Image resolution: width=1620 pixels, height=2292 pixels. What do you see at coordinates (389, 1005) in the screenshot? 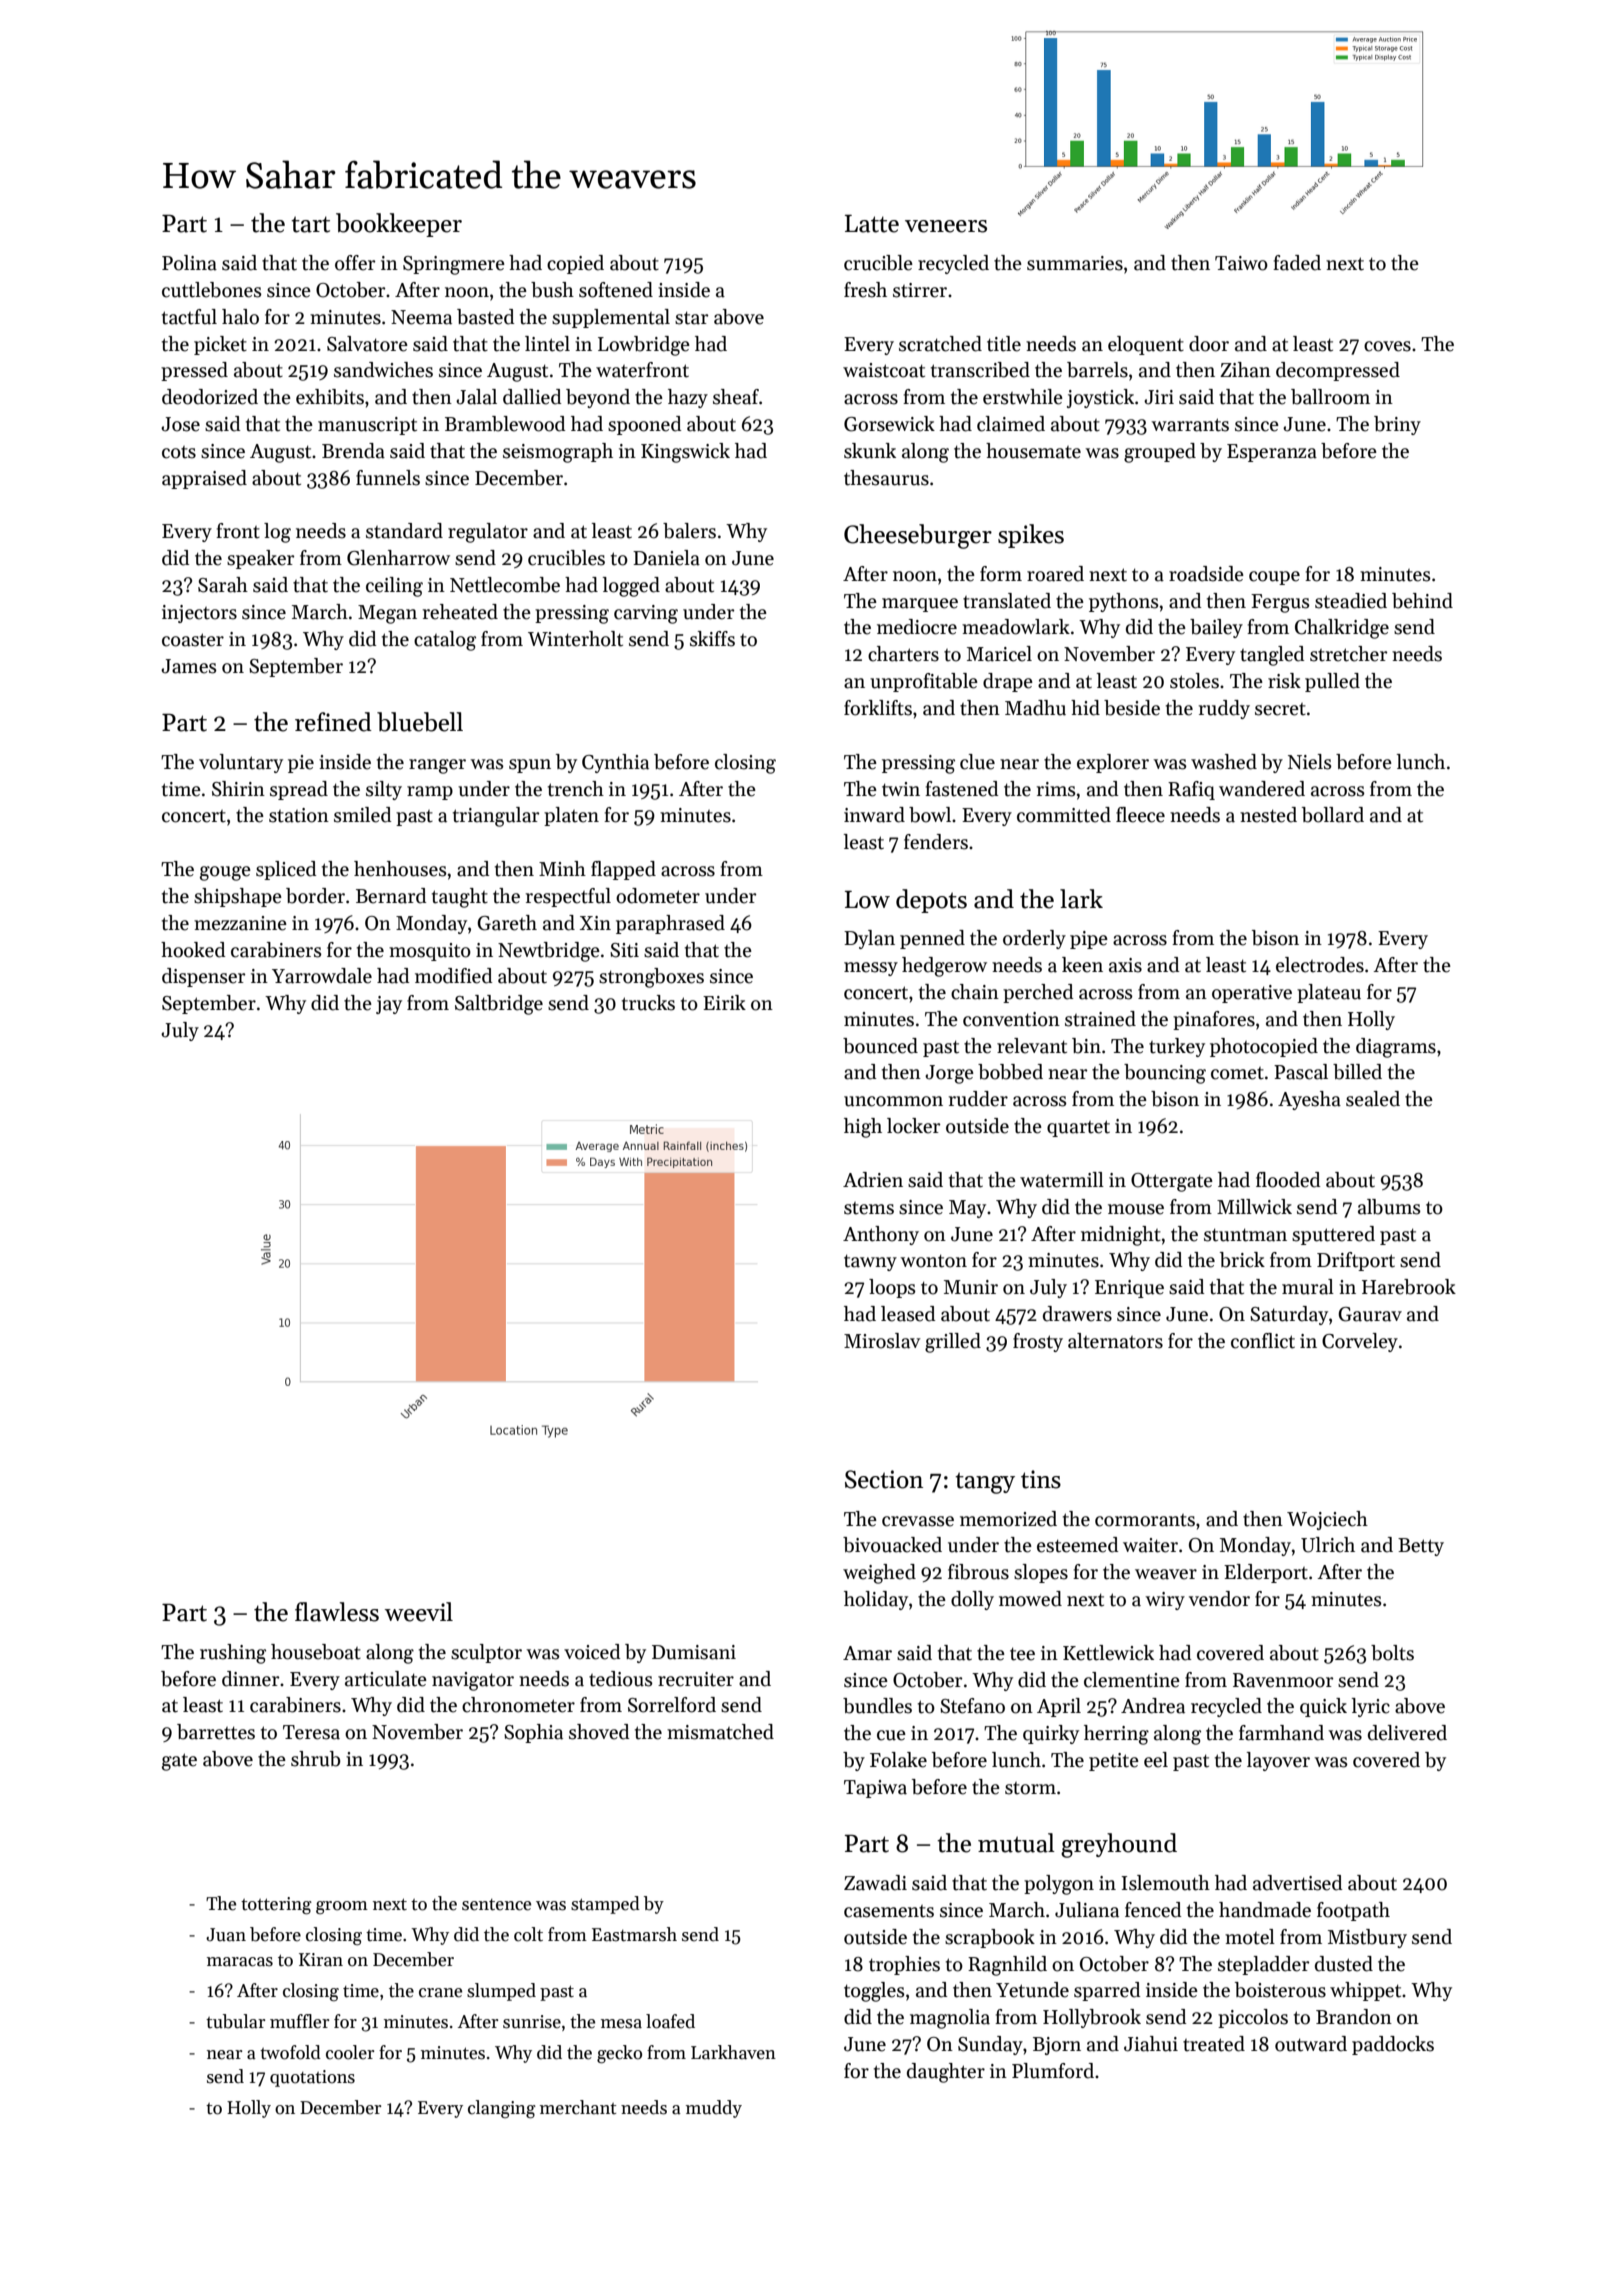
I see `jay` at bounding box center [389, 1005].
